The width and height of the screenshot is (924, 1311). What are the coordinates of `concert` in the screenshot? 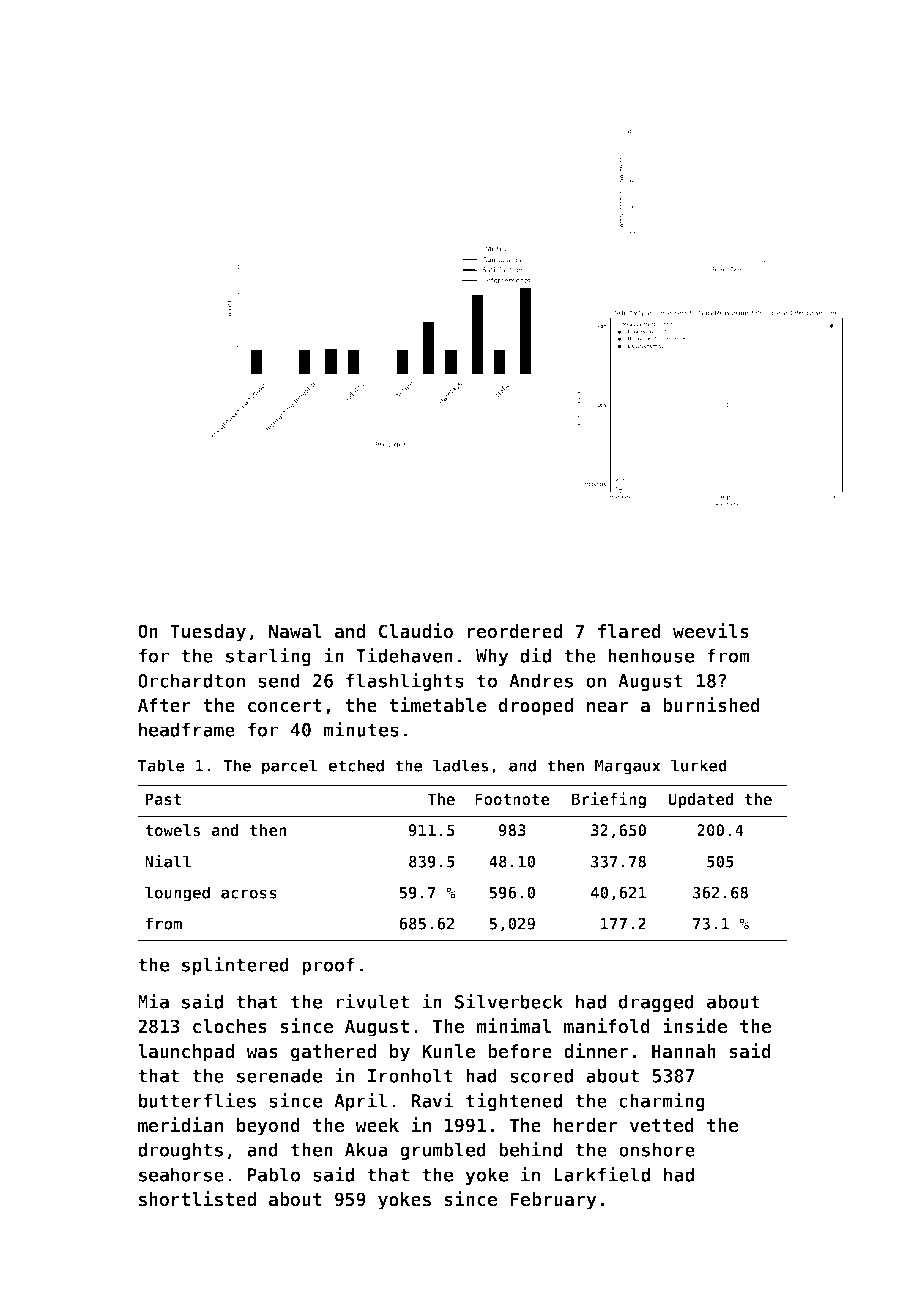 It's located at (285, 706).
